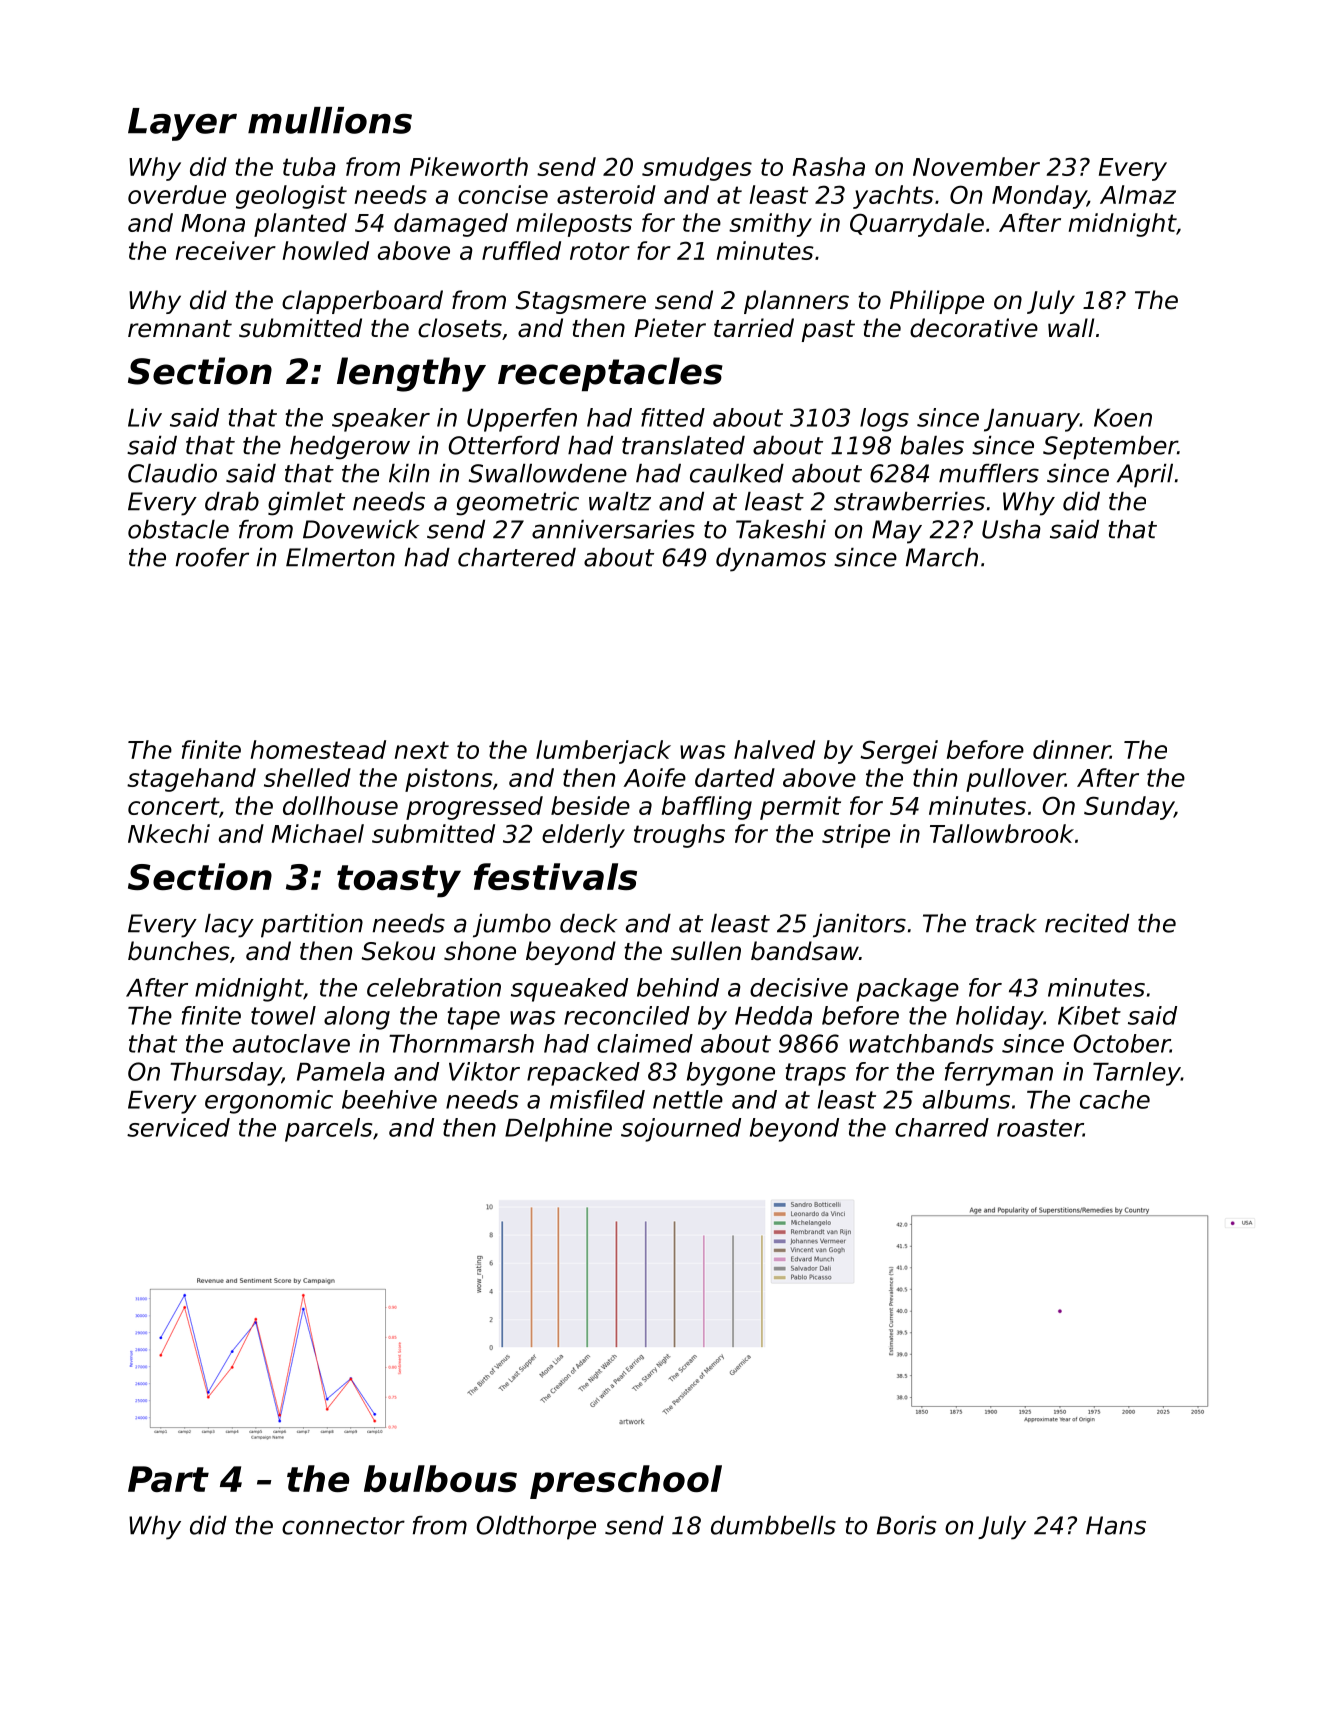  What do you see at coordinates (706, 951) in the page?
I see `sullen` at bounding box center [706, 951].
